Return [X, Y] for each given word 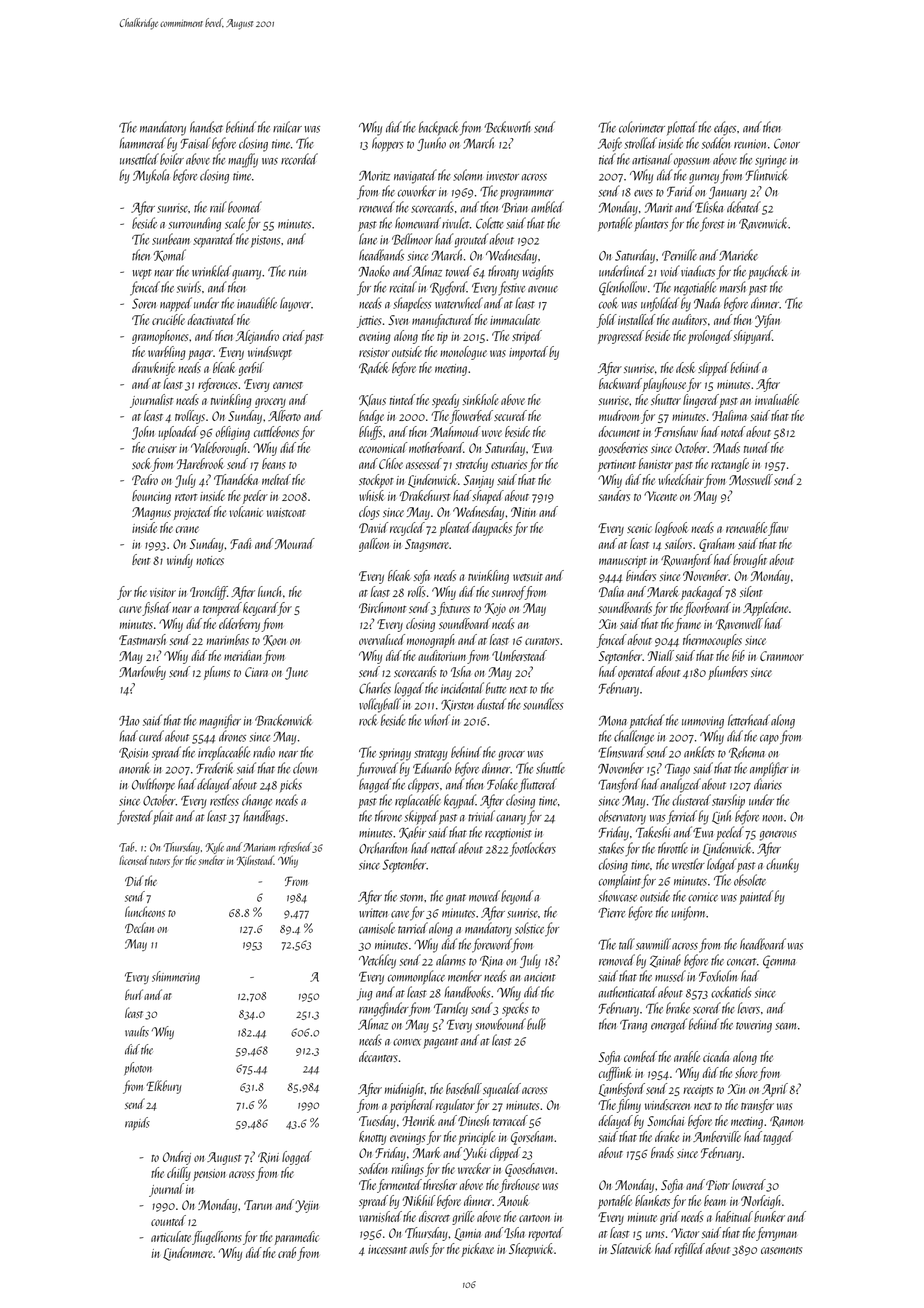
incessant [387, 1249]
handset [206, 127]
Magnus [151, 513]
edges [725, 128]
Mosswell [751, 479]
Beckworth [507, 127]
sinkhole [480, 399]
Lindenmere [188, 1254]
